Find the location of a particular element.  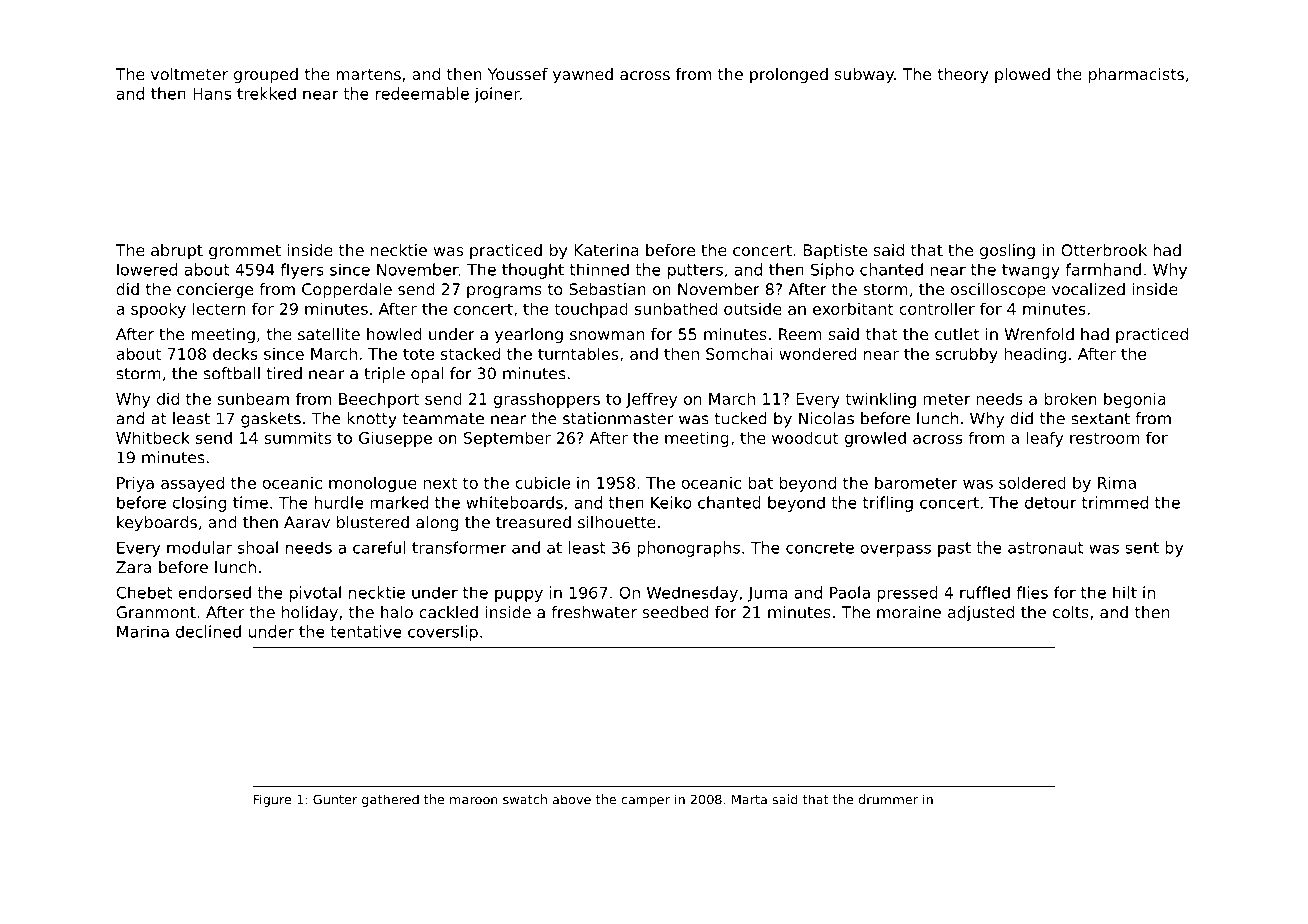

grommet is located at coordinates (245, 252).
